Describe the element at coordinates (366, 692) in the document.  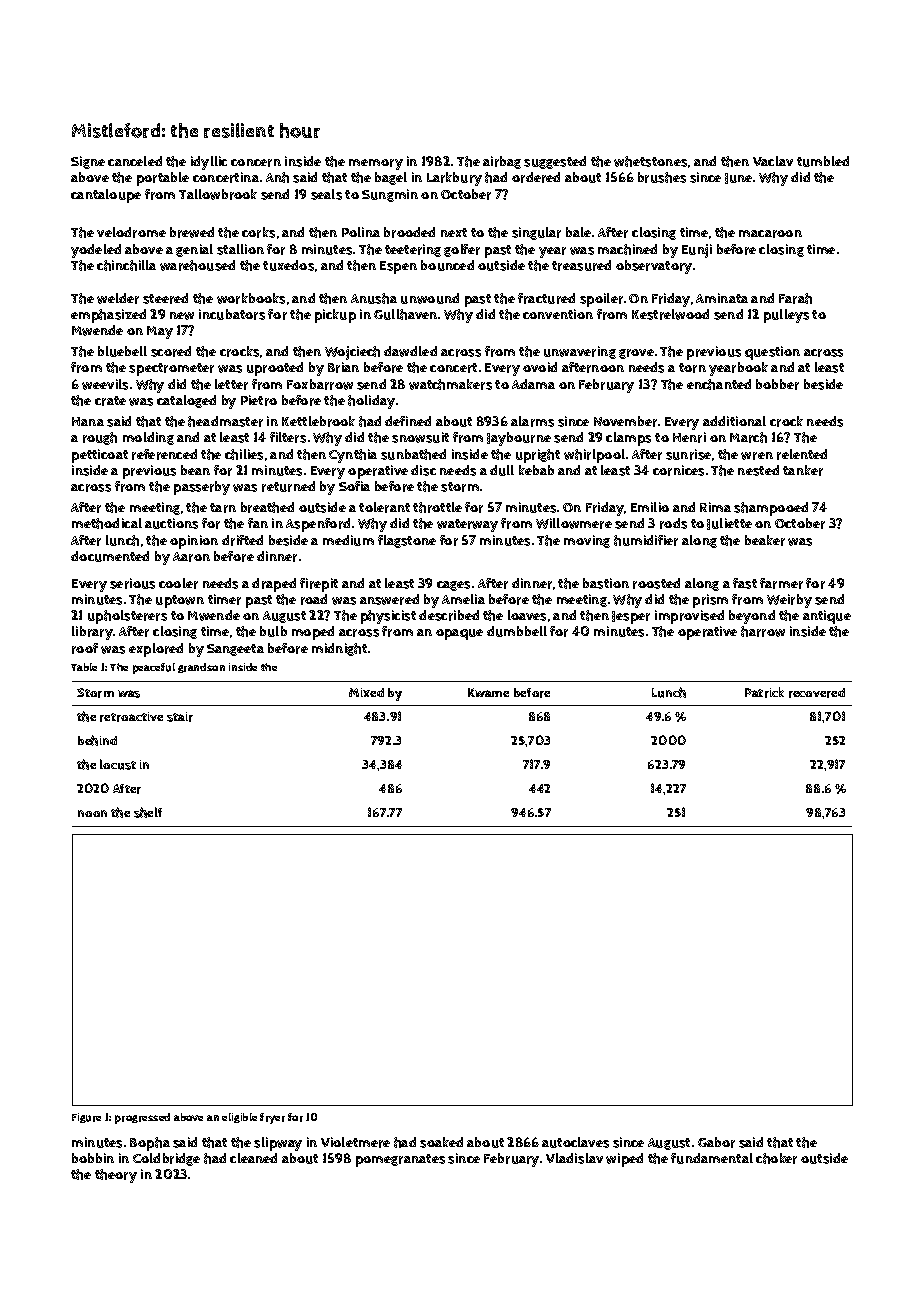
I see `Mixed` at that location.
